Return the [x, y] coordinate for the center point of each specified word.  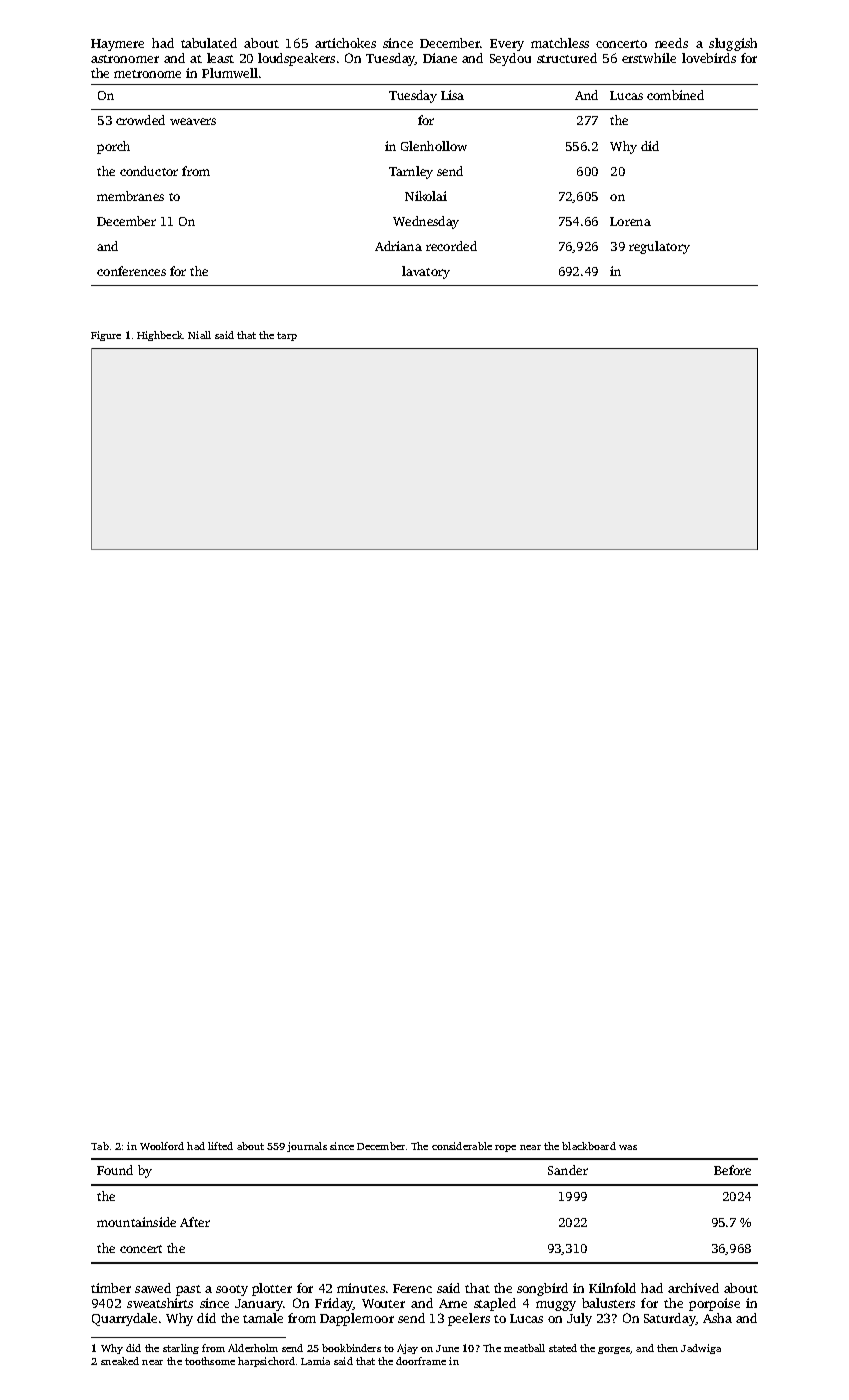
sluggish [733, 44]
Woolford [162, 1146]
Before [732, 1170]
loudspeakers [296, 59]
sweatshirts [160, 1303]
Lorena [630, 221]
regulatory [659, 247]
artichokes [345, 43]
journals [307, 1147]
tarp [287, 336]
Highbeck [160, 336]
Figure [106, 336]
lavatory [426, 272]
